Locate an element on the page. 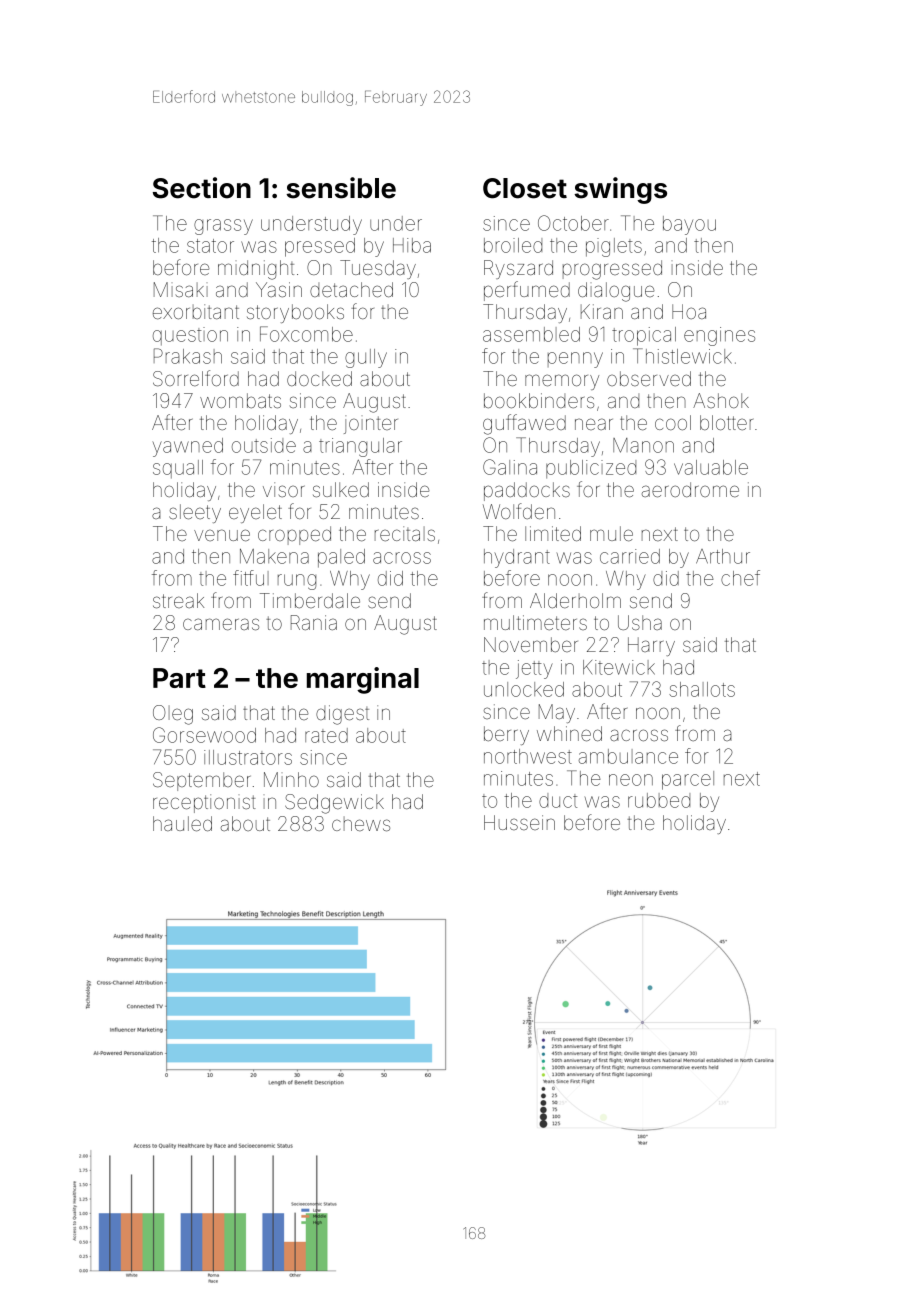  hauled is located at coordinates (182, 823).
